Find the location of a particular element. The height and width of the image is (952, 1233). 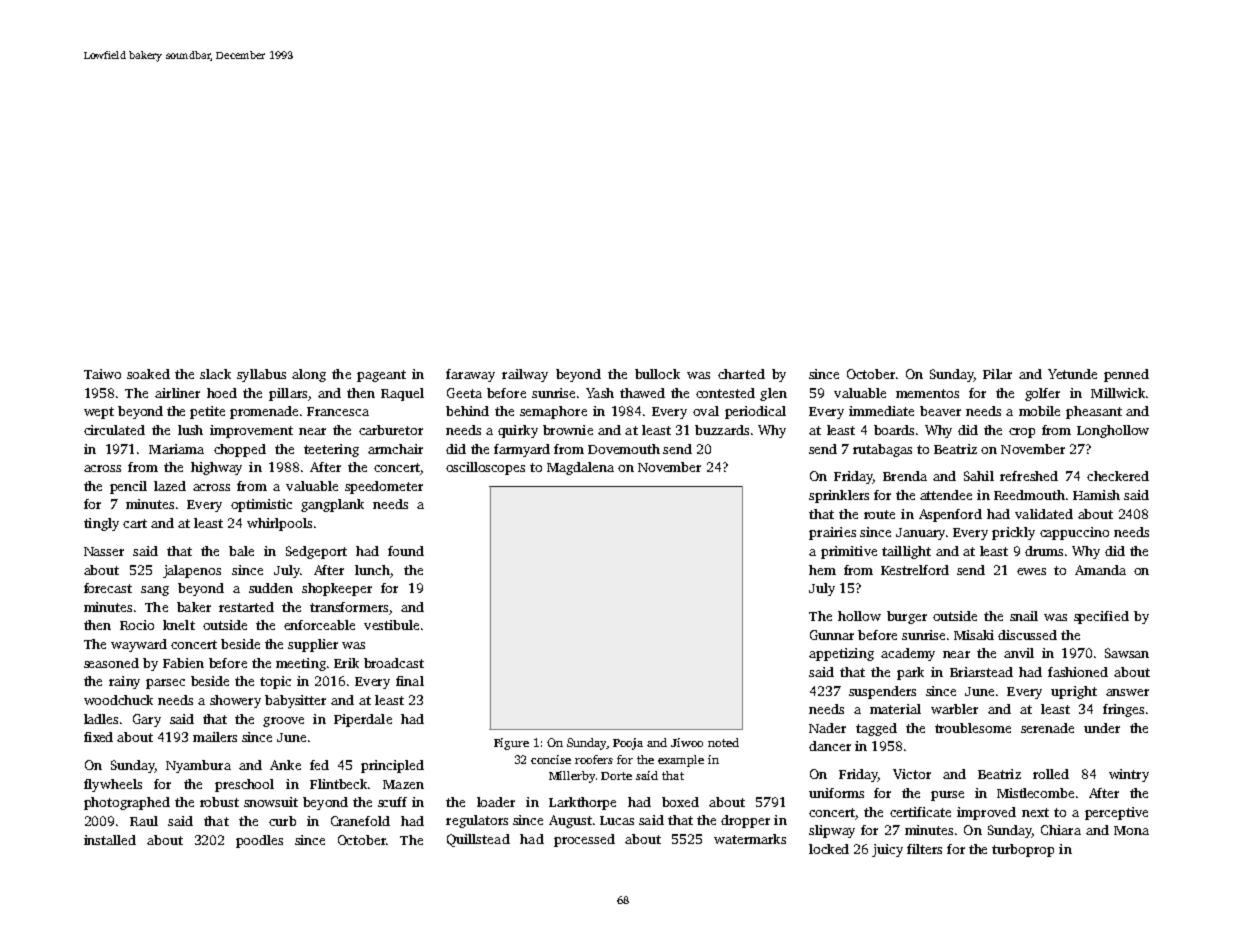

Pilar is located at coordinates (997, 374).
